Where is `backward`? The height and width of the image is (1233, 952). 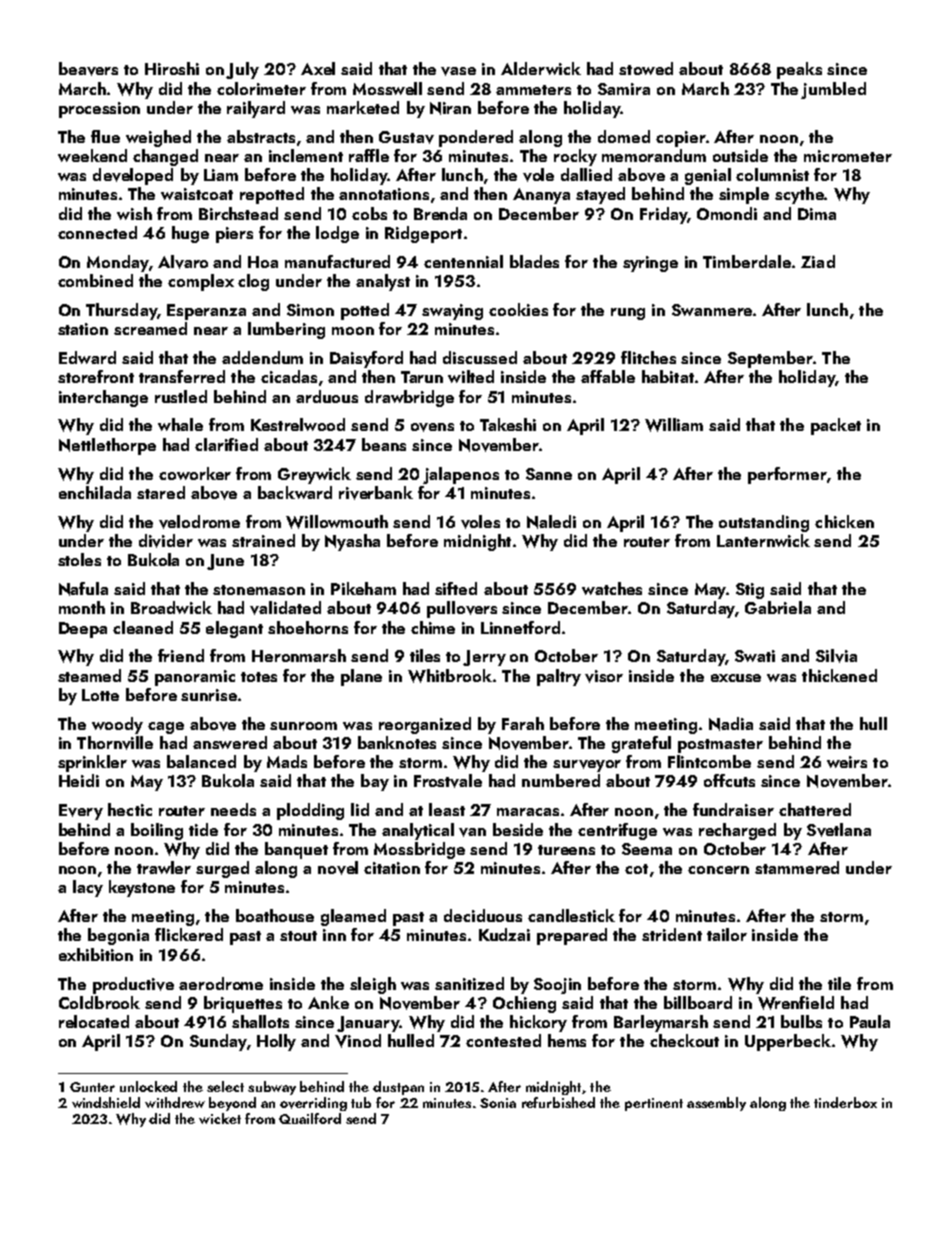
backward is located at coordinates (295, 492).
